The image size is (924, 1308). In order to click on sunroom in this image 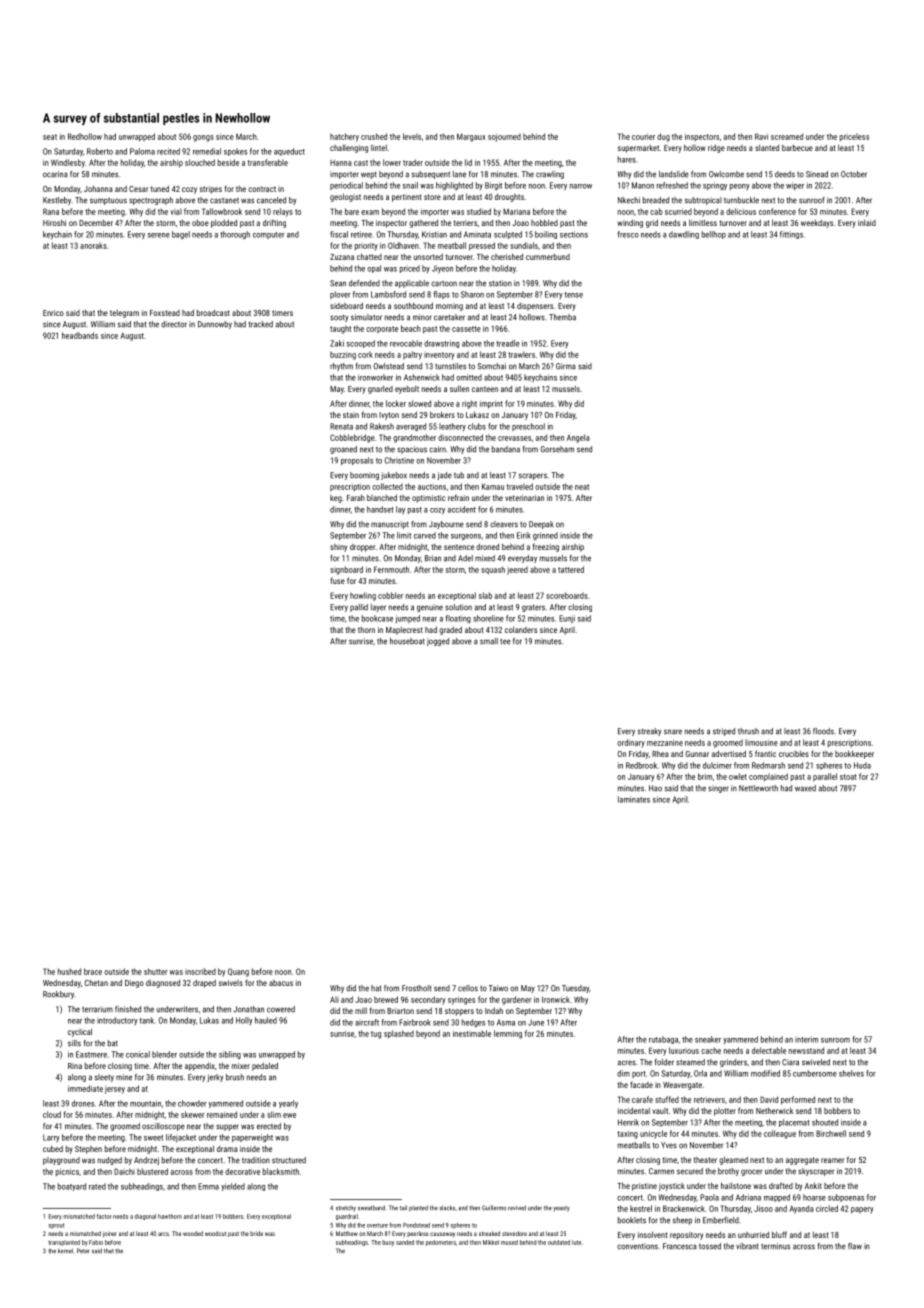, I will do `click(835, 1040)`.
